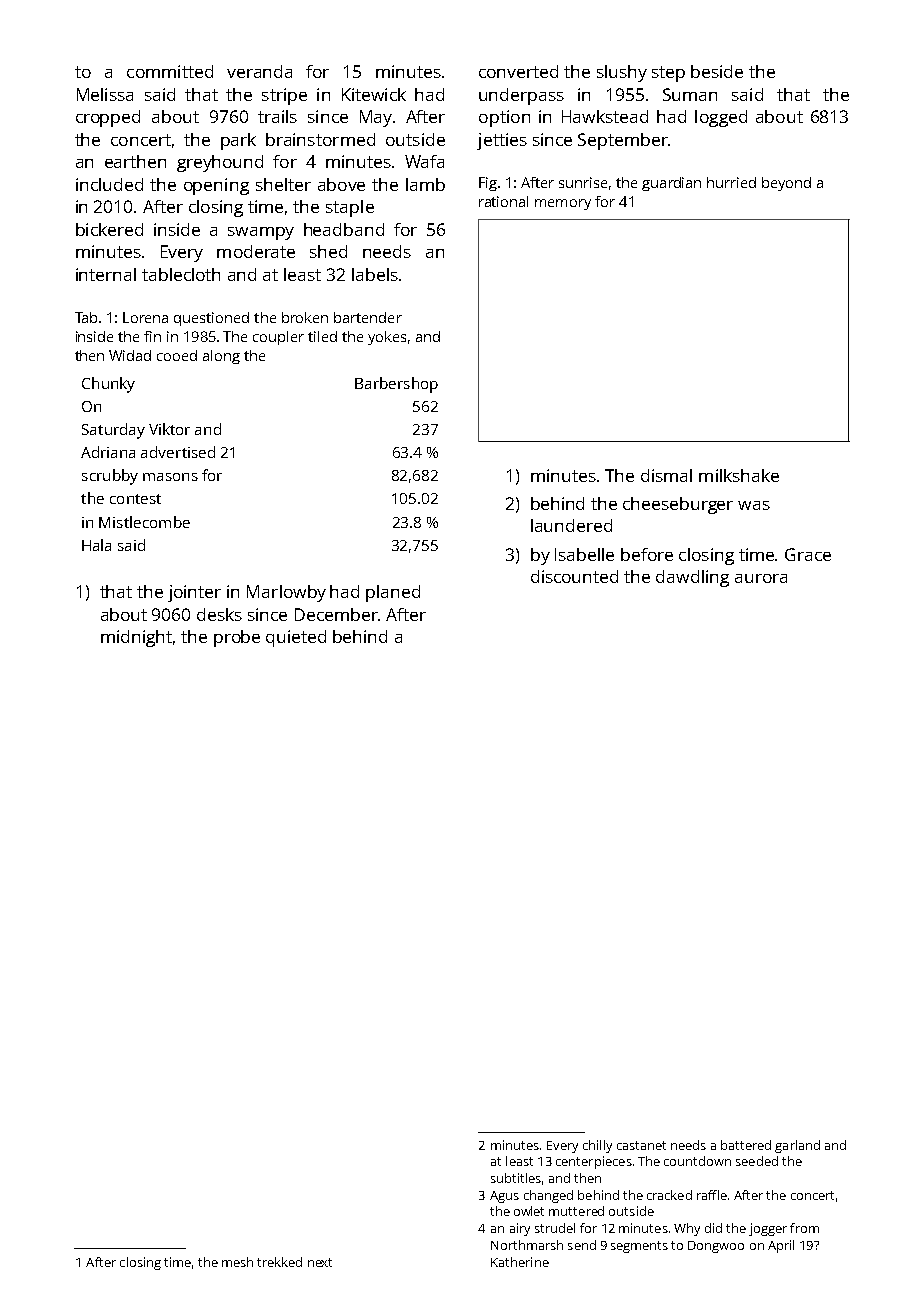 The height and width of the screenshot is (1308, 924). Describe the element at coordinates (237, 1262) in the screenshot. I see `mesh` at that location.
